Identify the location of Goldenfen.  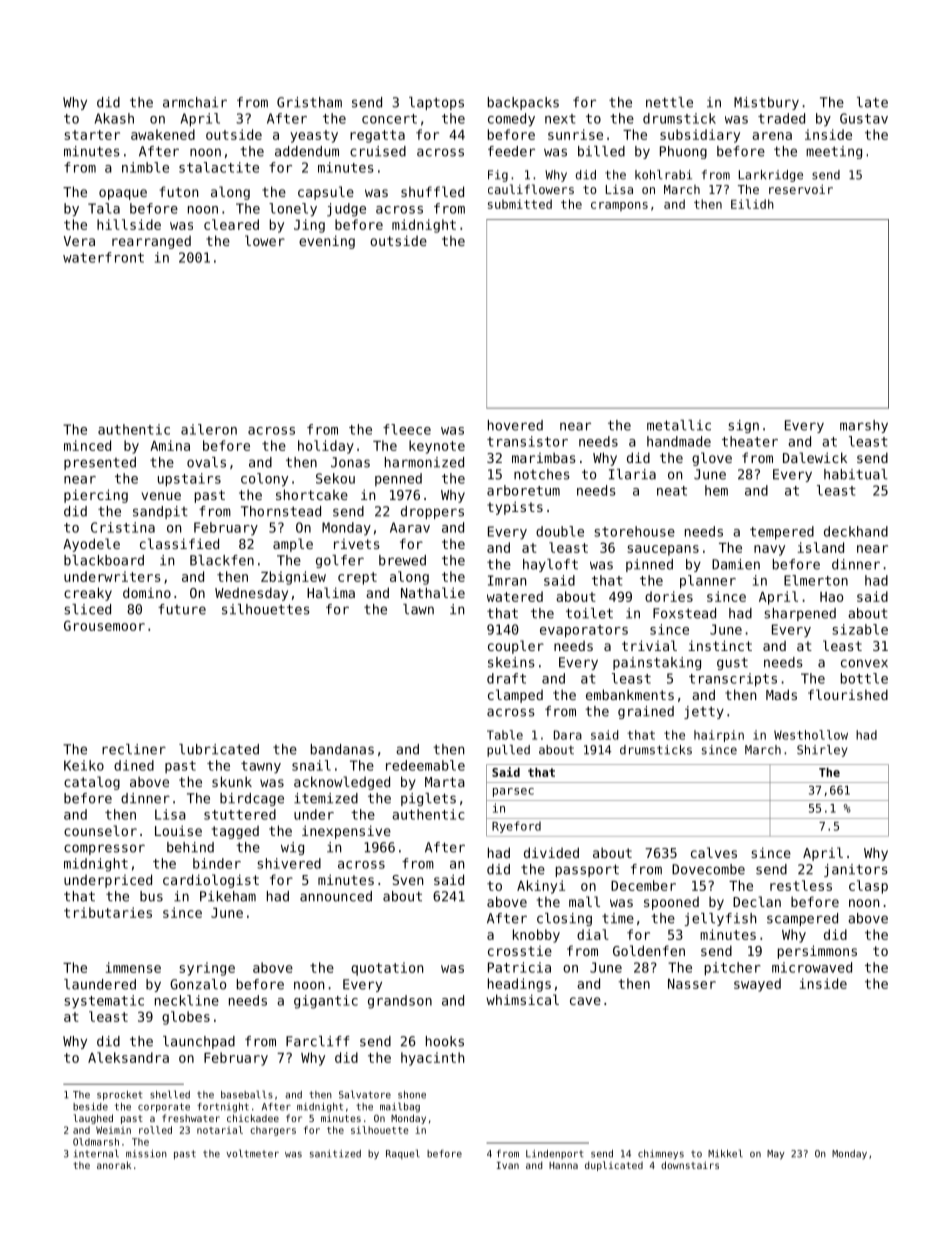
(649, 950).
